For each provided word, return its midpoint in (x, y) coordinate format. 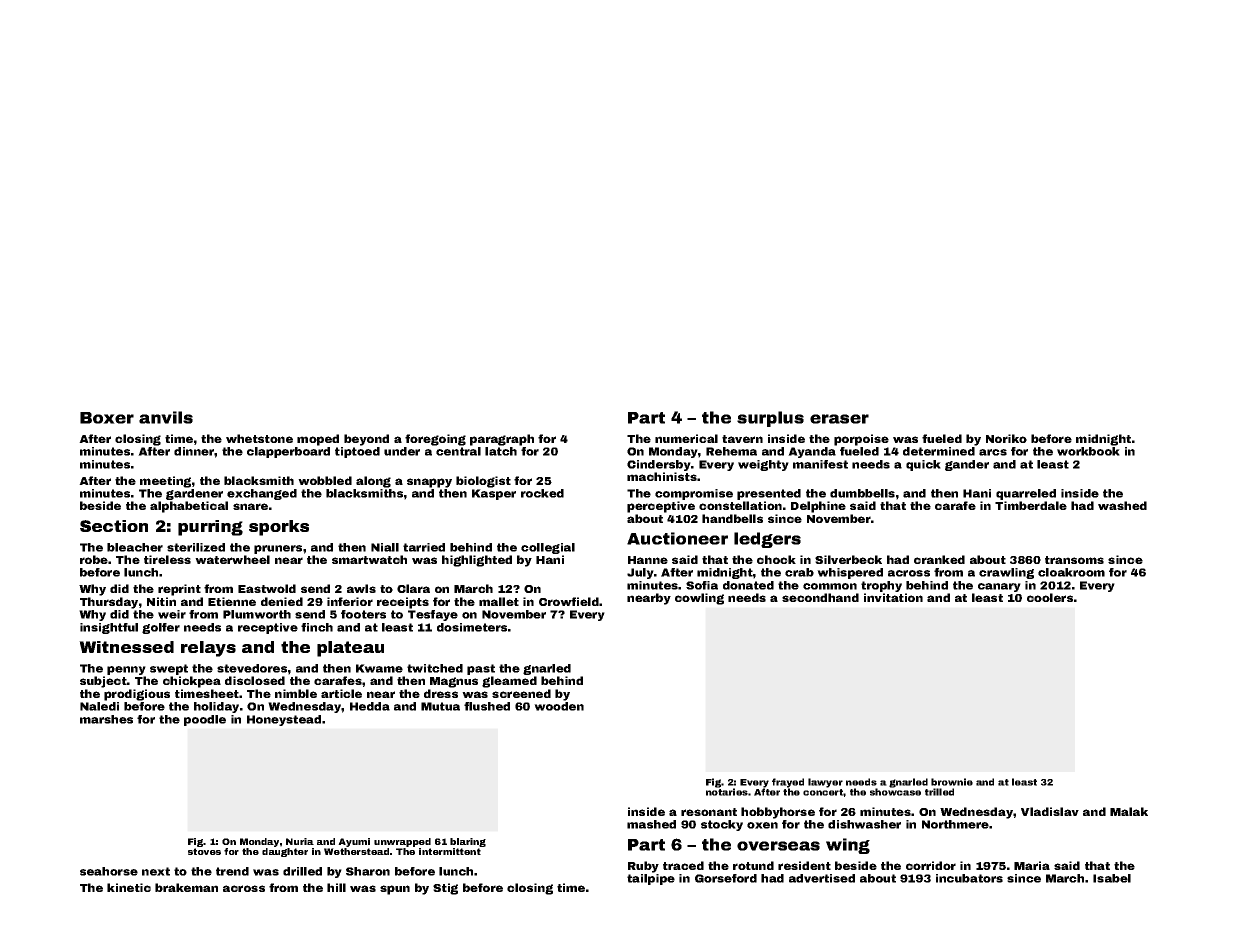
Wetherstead (356, 851)
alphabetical (189, 507)
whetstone (259, 438)
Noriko (1006, 438)
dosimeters (472, 627)
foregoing (435, 440)
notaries (727, 792)
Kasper (494, 494)
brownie (952, 782)
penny (126, 670)
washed (1122, 505)
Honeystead (284, 720)
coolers (1050, 597)
